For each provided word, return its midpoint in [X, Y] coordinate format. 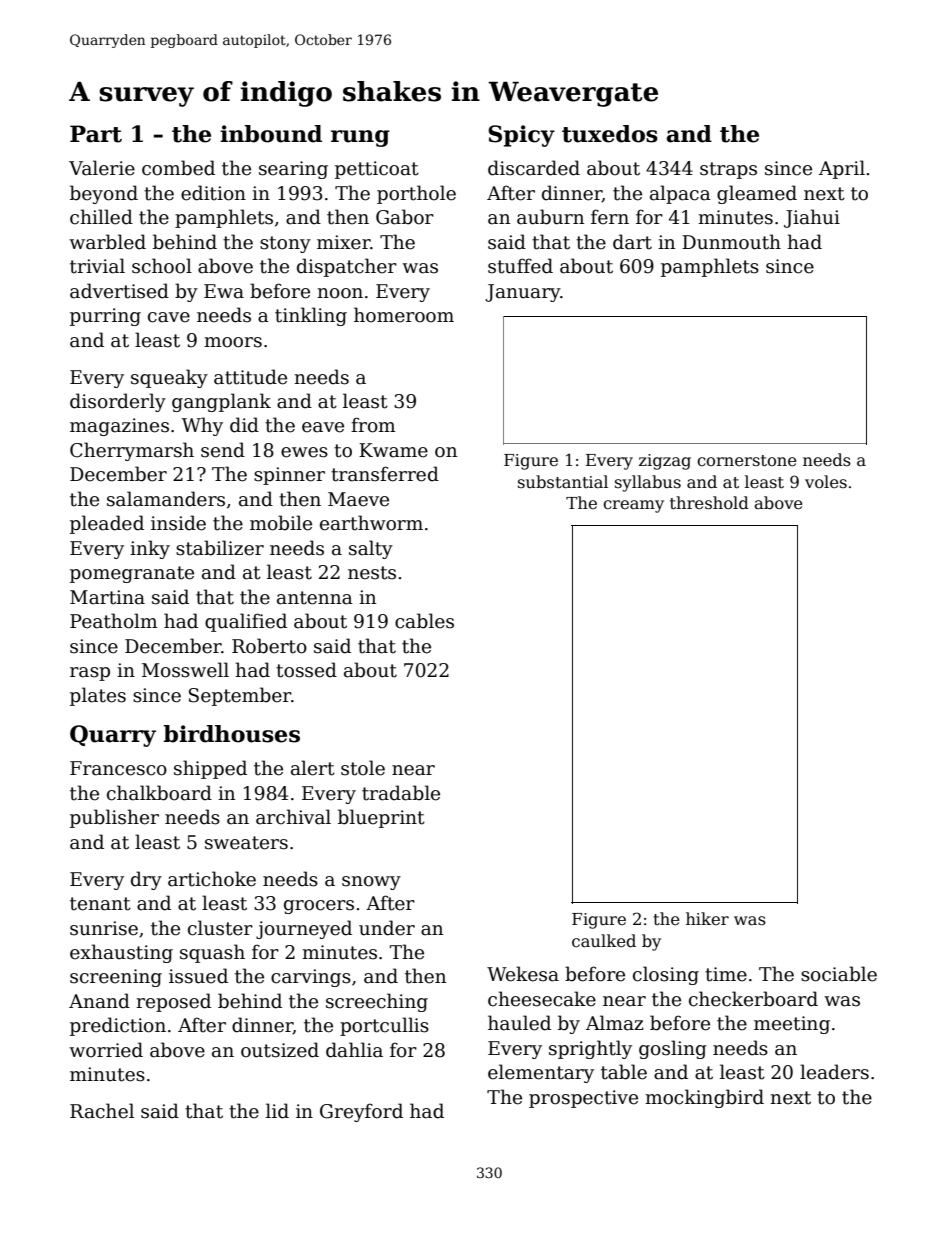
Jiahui [812, 218]
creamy [633, 506]
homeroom [404, 315]
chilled [101, 217]
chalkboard [159, 793]
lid [277, 1111]
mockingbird [704, 1098]
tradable [401, 793]
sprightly [590, 1049]
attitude [250, 377]
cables [424, 621]
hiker [707, 918]
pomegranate [132, 574]
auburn [550, 217]
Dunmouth [731, 242]
